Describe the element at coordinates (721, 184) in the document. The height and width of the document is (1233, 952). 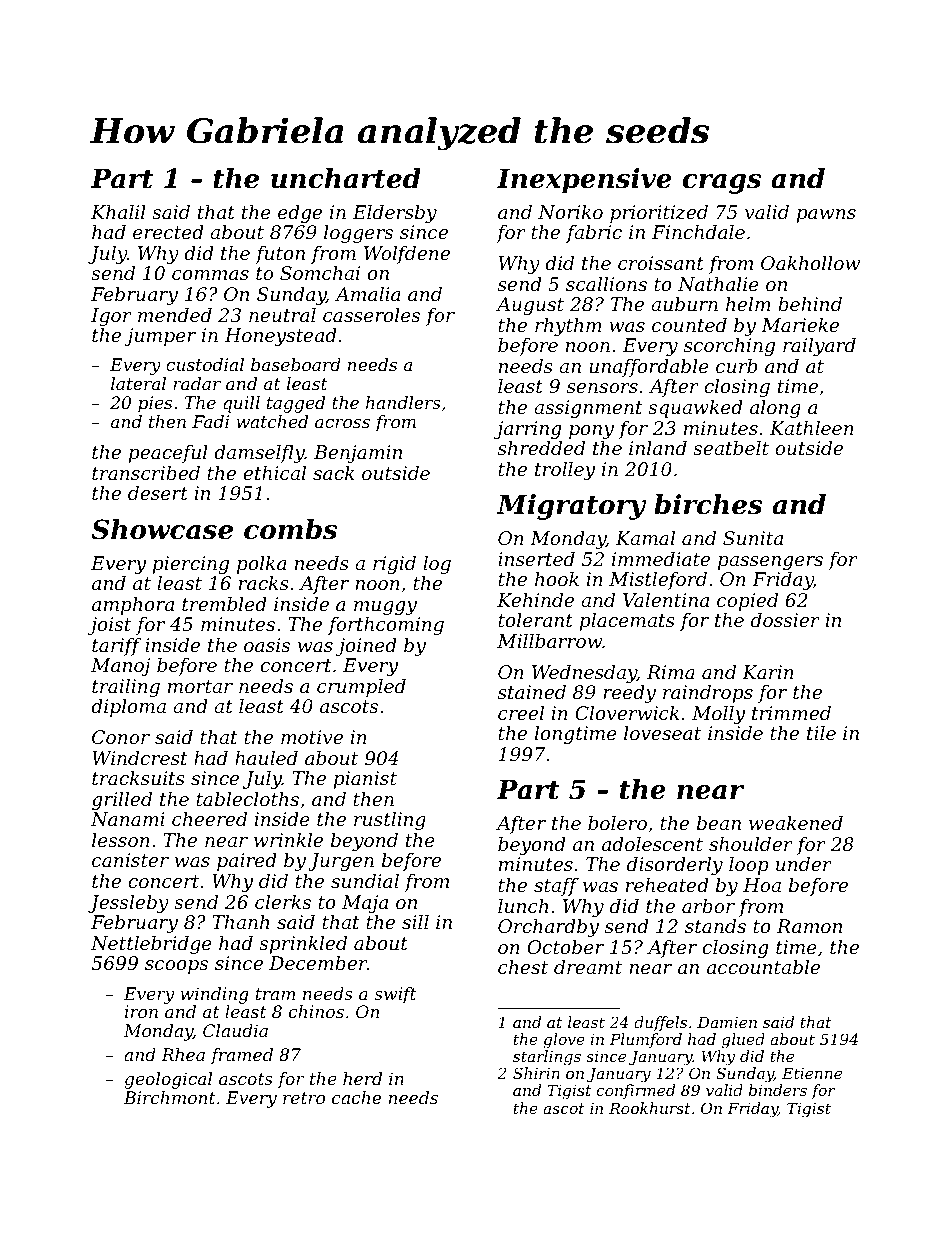
I see `crags` at that location.
